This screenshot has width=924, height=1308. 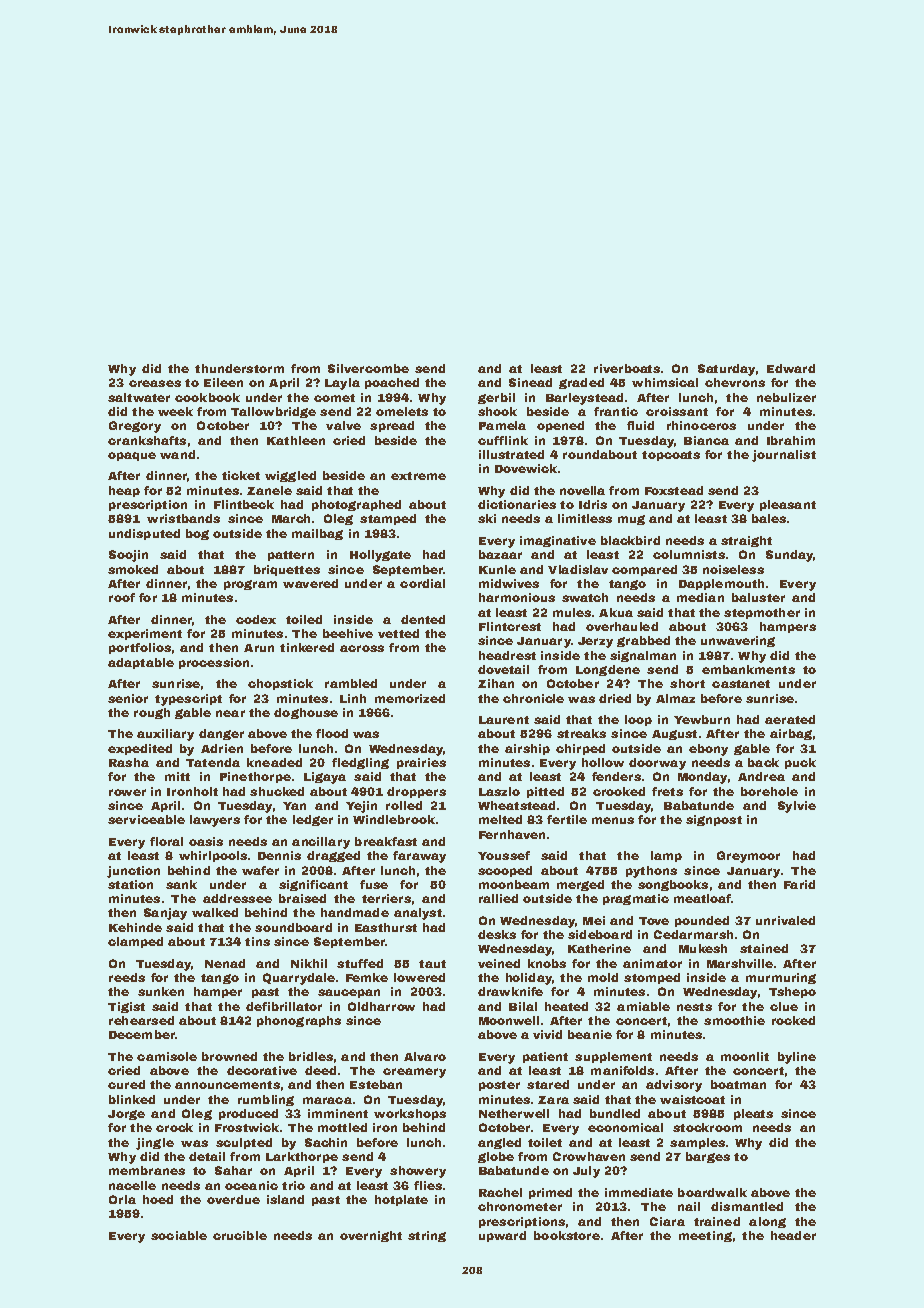 I want to click on riverboats, so click(x=627, y=368).
